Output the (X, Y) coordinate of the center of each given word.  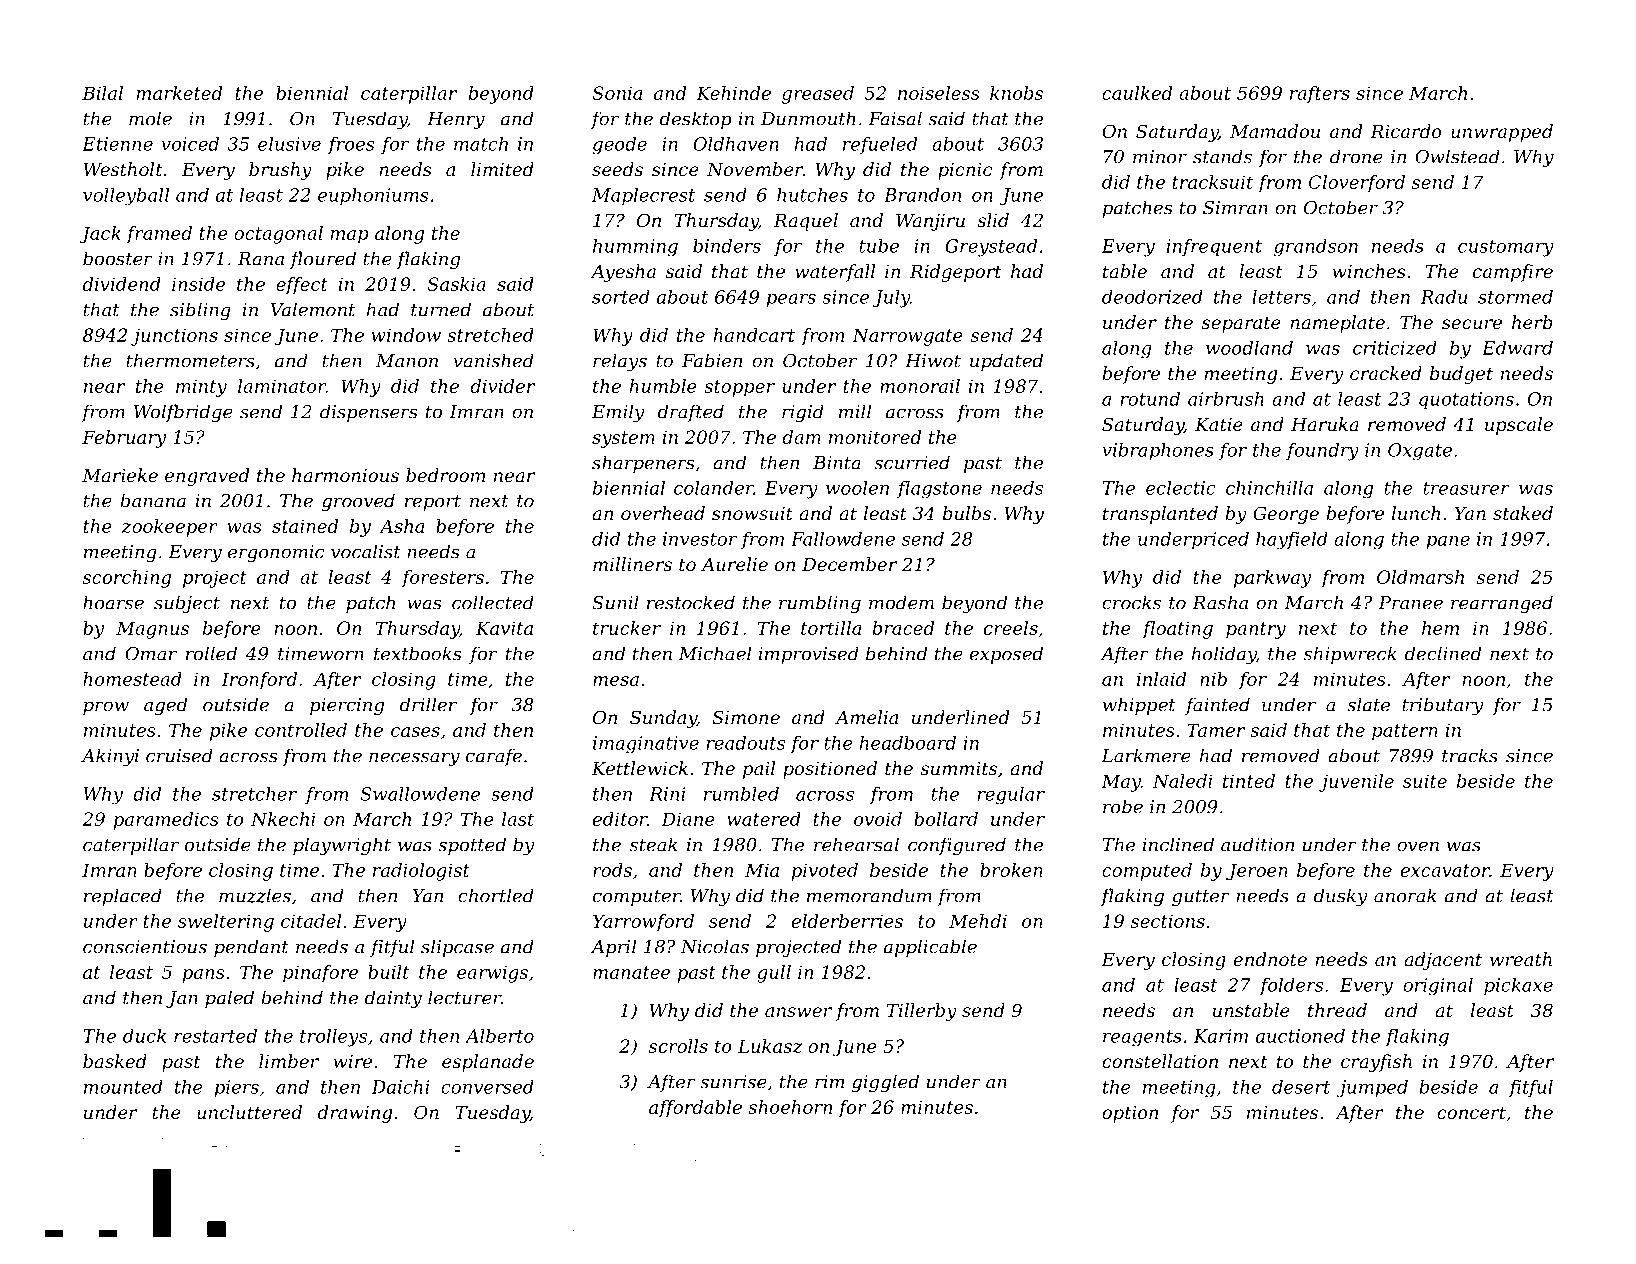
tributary (1443, 706)
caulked (1137, 93)
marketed (179, 93)
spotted (472, 846)
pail (759, 770)
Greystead (991, 248)
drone (1356, 156)
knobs (1016, 93)
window (406, 335)
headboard (908, 743)
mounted (123, 1087)
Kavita (504, 628)
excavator (1445, 870)
